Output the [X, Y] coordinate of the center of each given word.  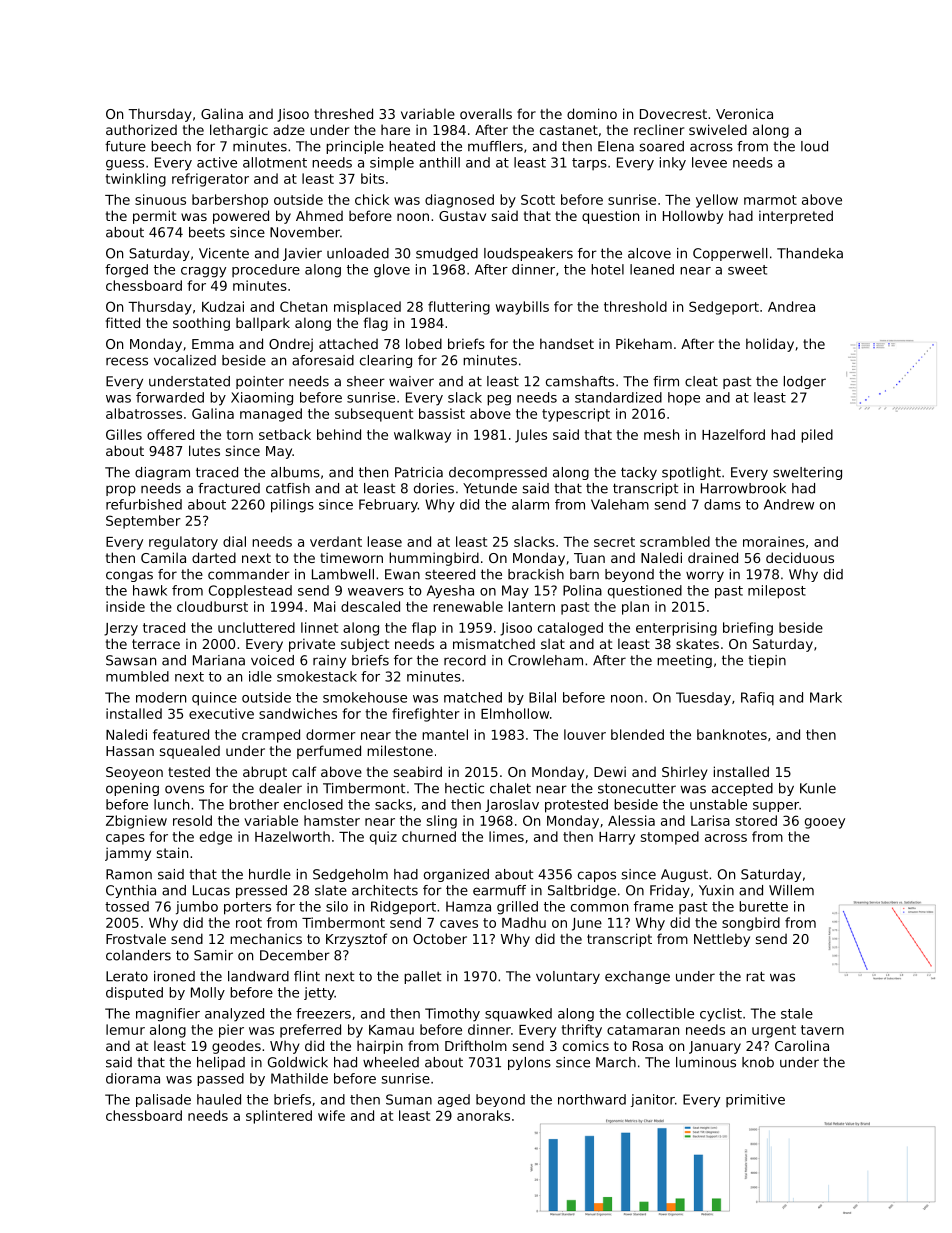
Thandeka [810, 253]
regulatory [183, 543]
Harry [617, 838]
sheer [366, 381]
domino [592, 113]
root [249, 923]
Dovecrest [673, 114]
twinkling [135, 180]
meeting [684, 661]
